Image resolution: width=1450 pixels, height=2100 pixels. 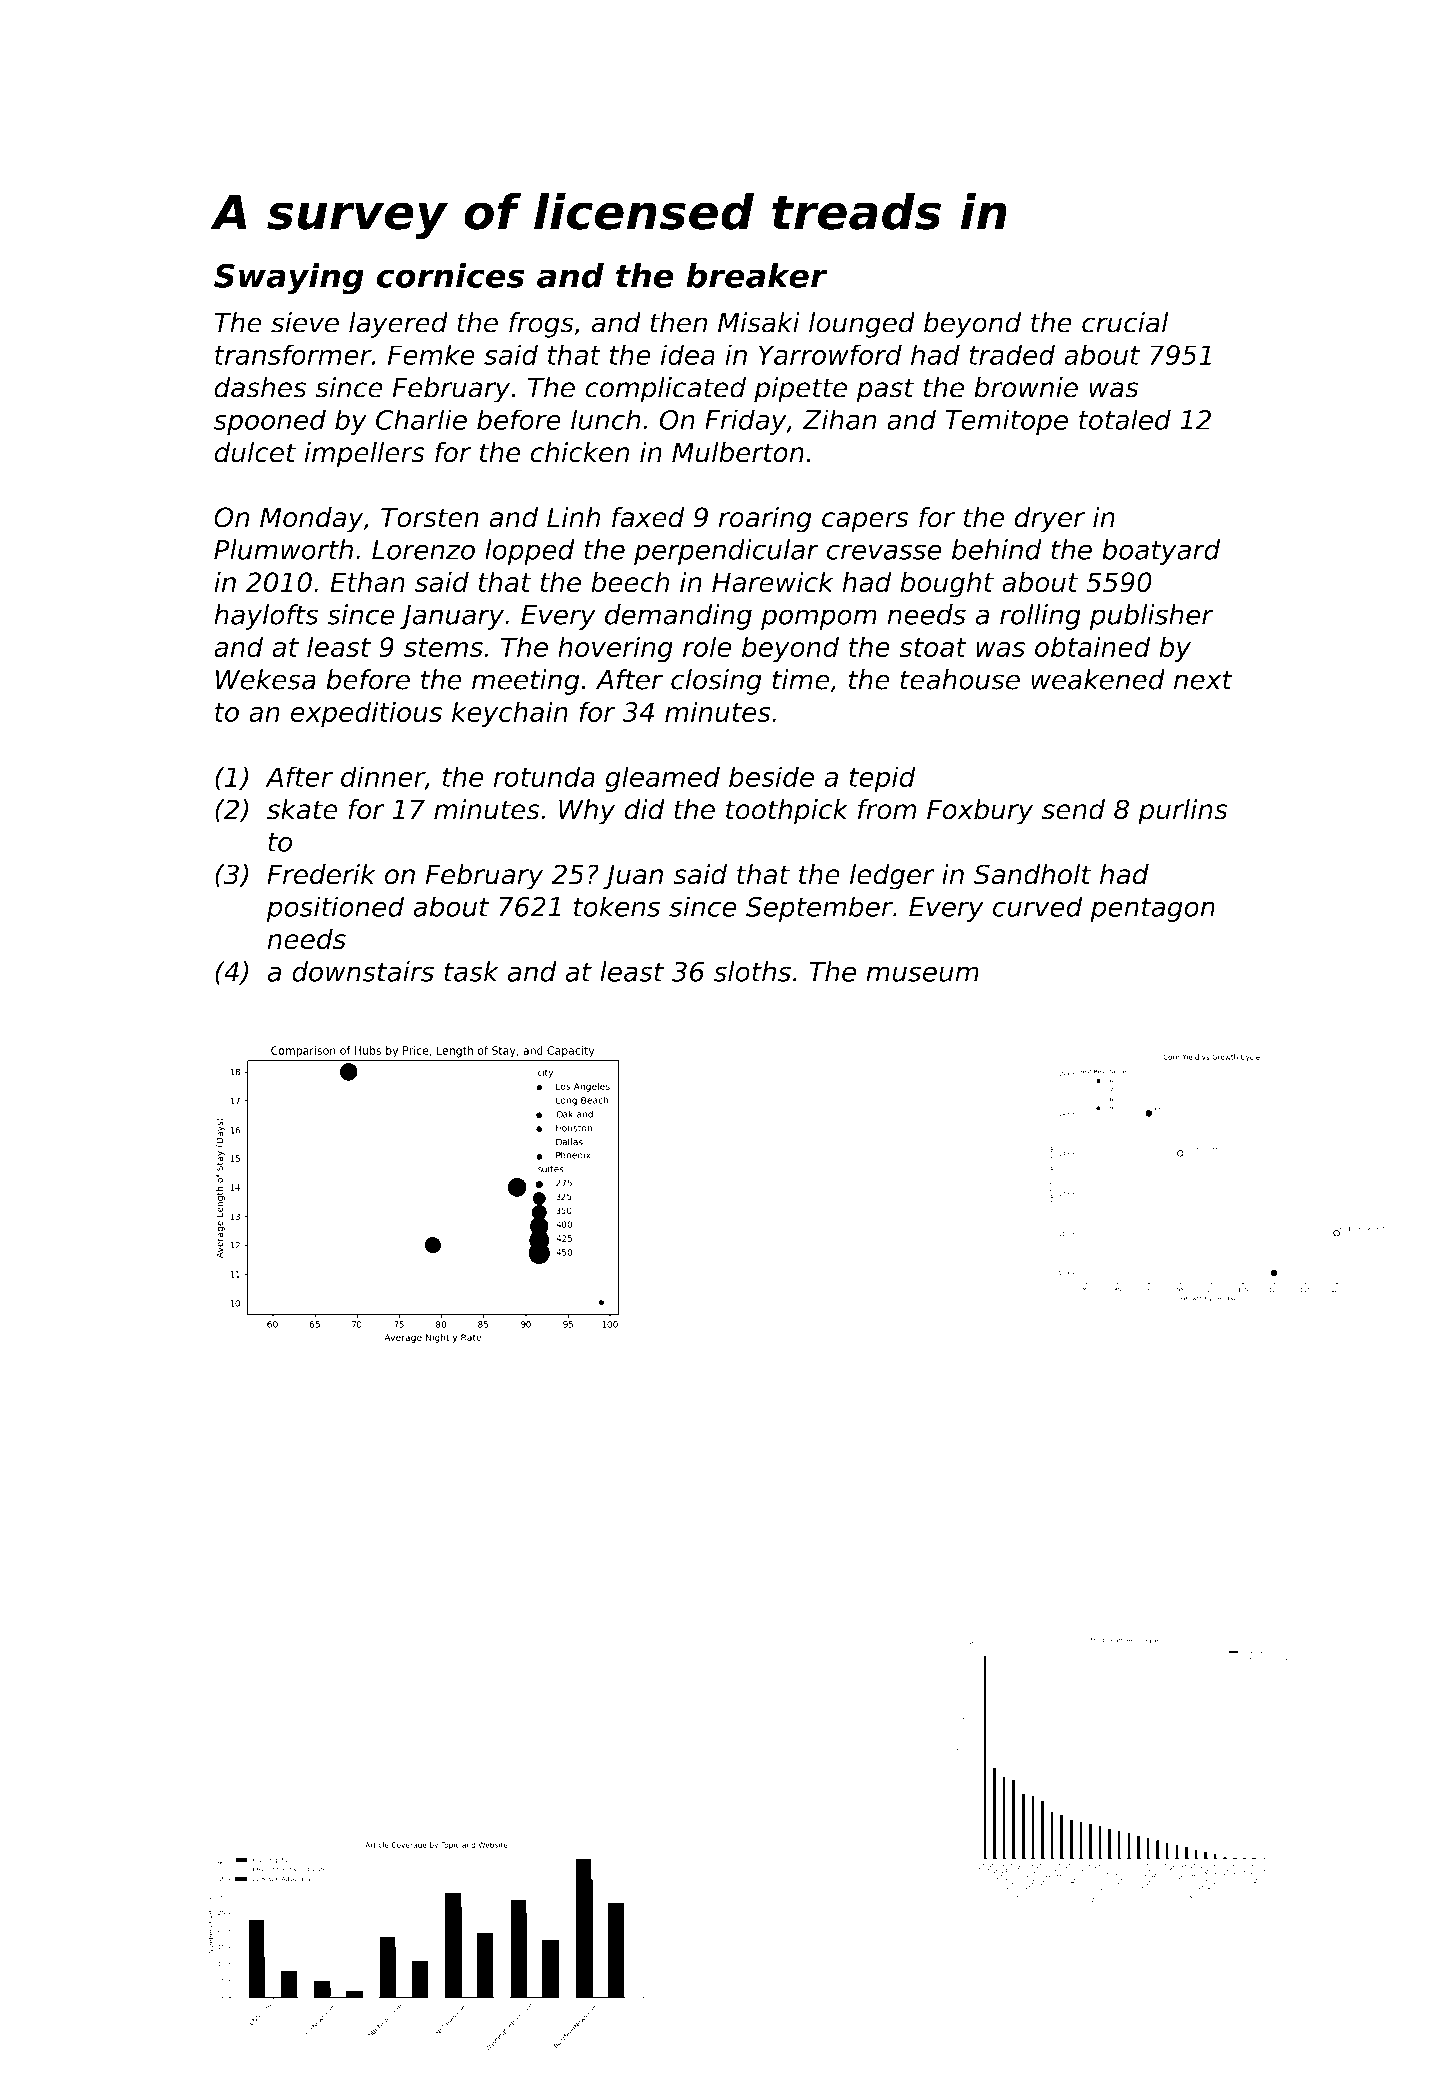 What do you see at coordinates (752, 971) in the page?
I see `sloths` at bounding box center [752, 971].
